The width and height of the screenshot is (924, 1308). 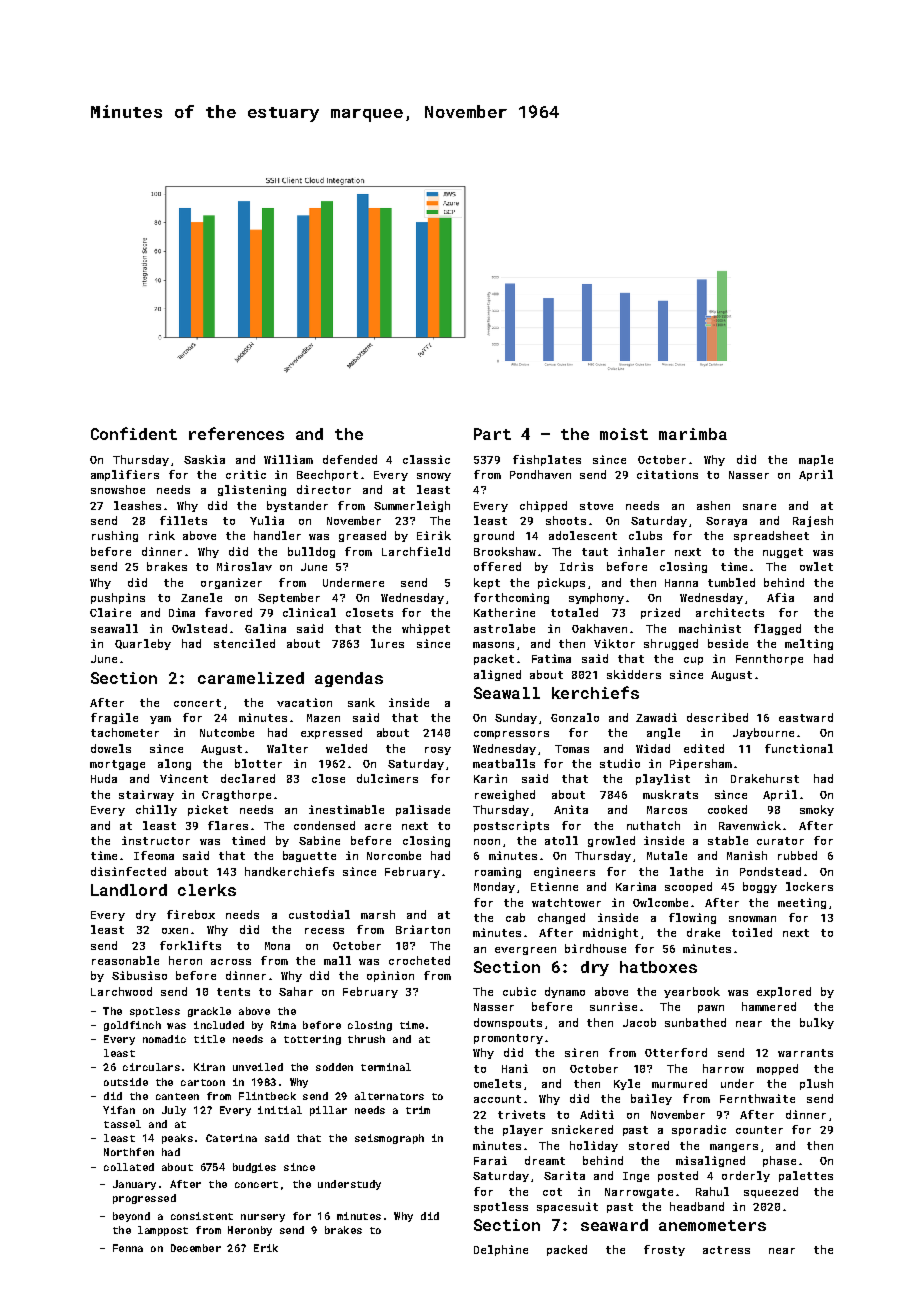 I want to click on Mona, so click(x=277, y=946).
